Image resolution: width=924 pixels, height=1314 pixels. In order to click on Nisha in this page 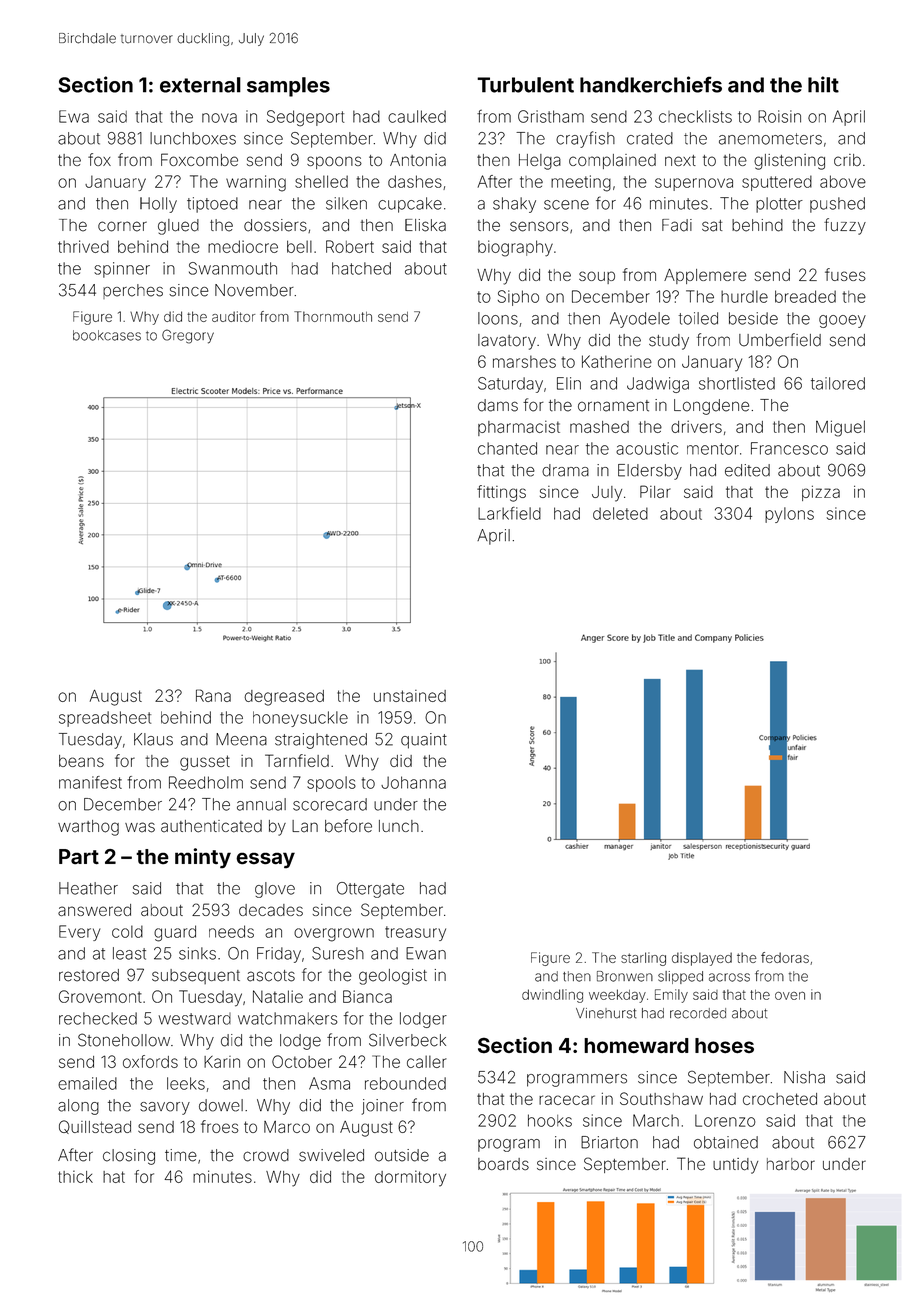, I will do `click(804, 1077)`.
